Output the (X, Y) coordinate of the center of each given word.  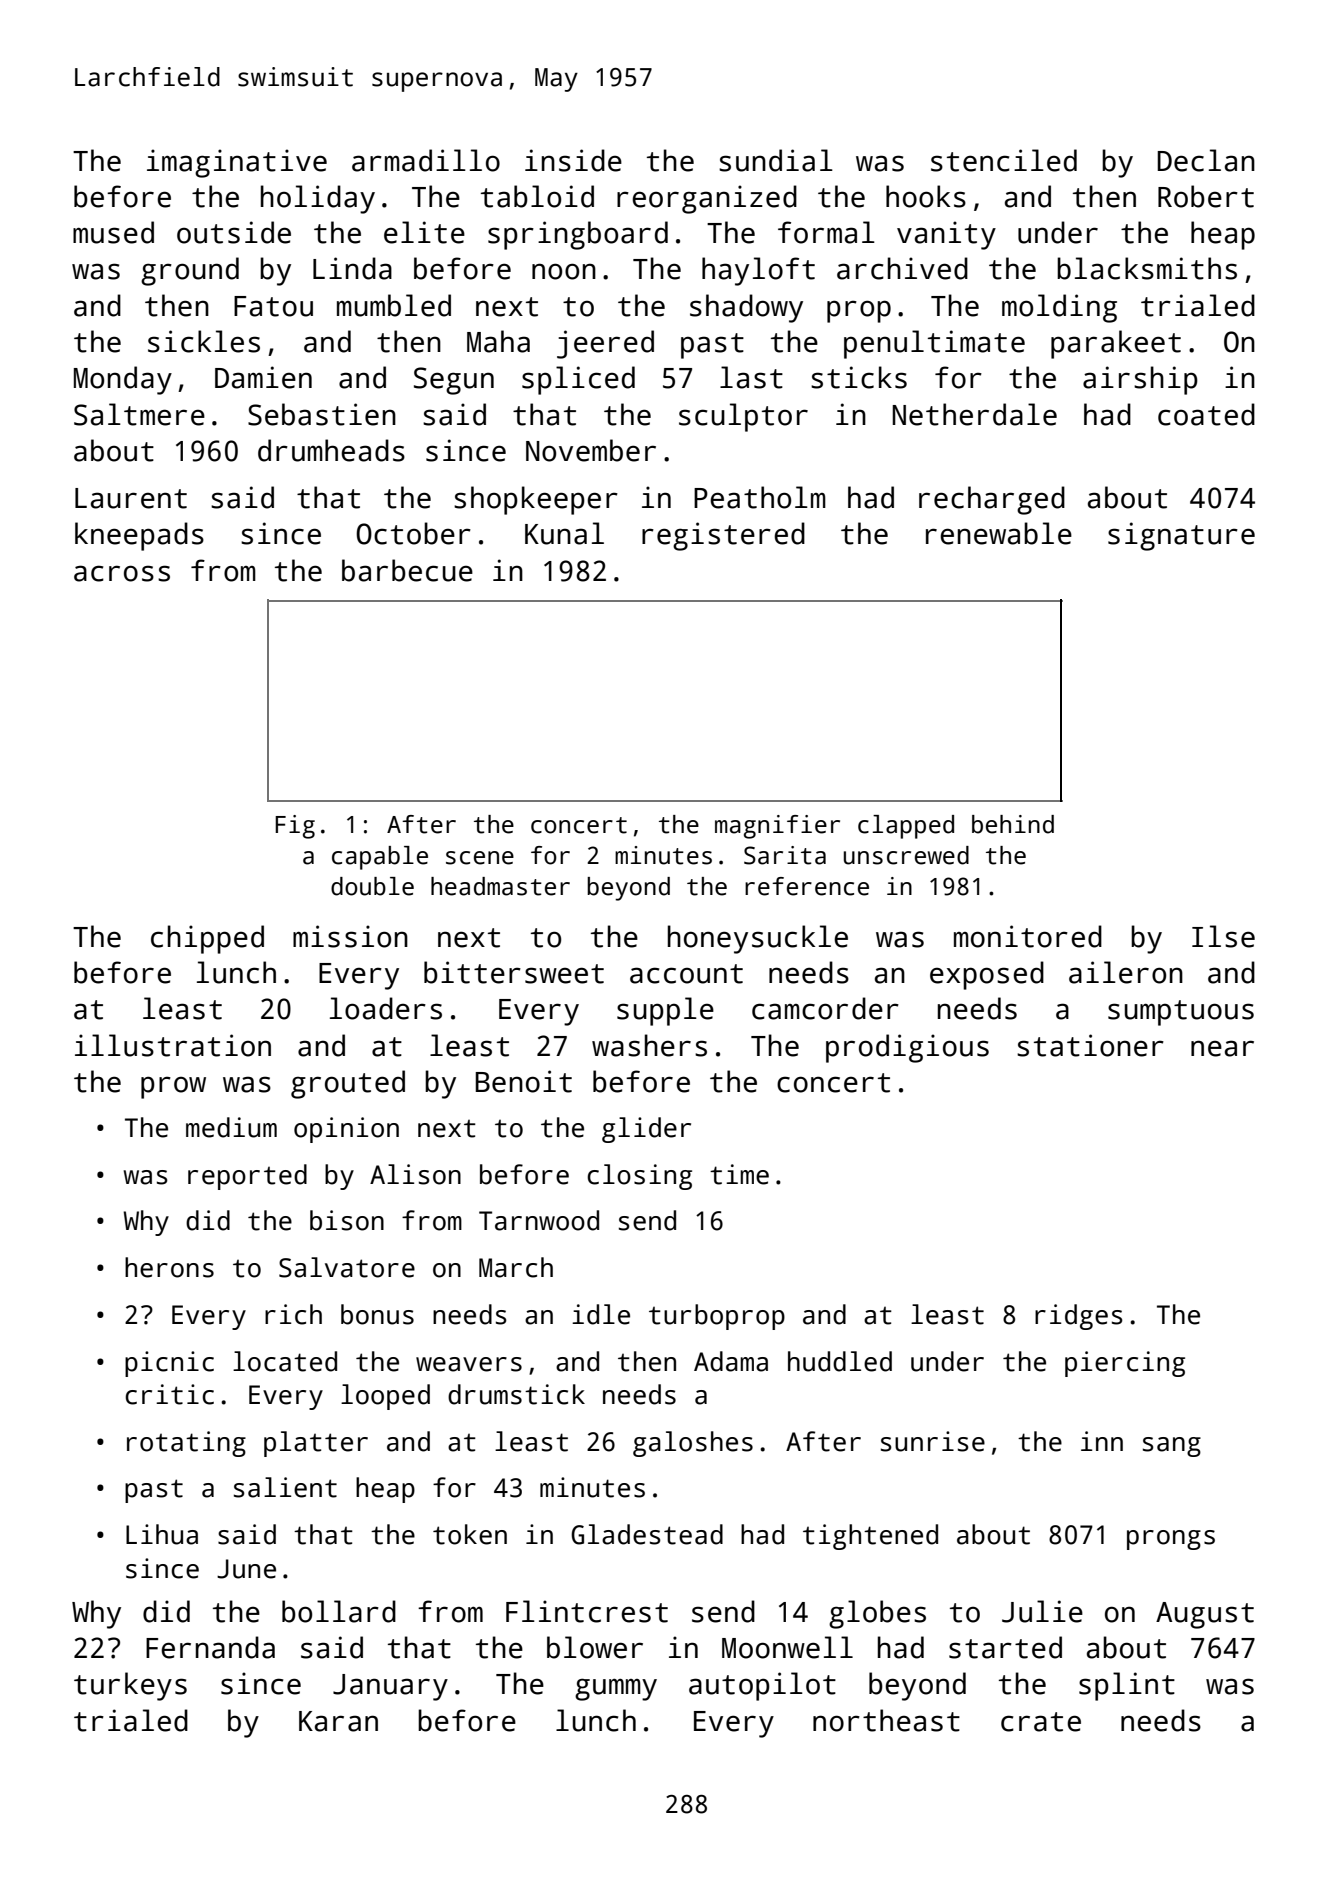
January (390, 1687)
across (122, 573)
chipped (207, 939)
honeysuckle (758, 939)
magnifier (777, 827)
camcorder (825, 1008)
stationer (1090, 1045)
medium (231, 1127)
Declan (1206, 160)
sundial (776, 160)
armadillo (426, 160)
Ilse (1223, 936)
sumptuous (1181, 1013)
